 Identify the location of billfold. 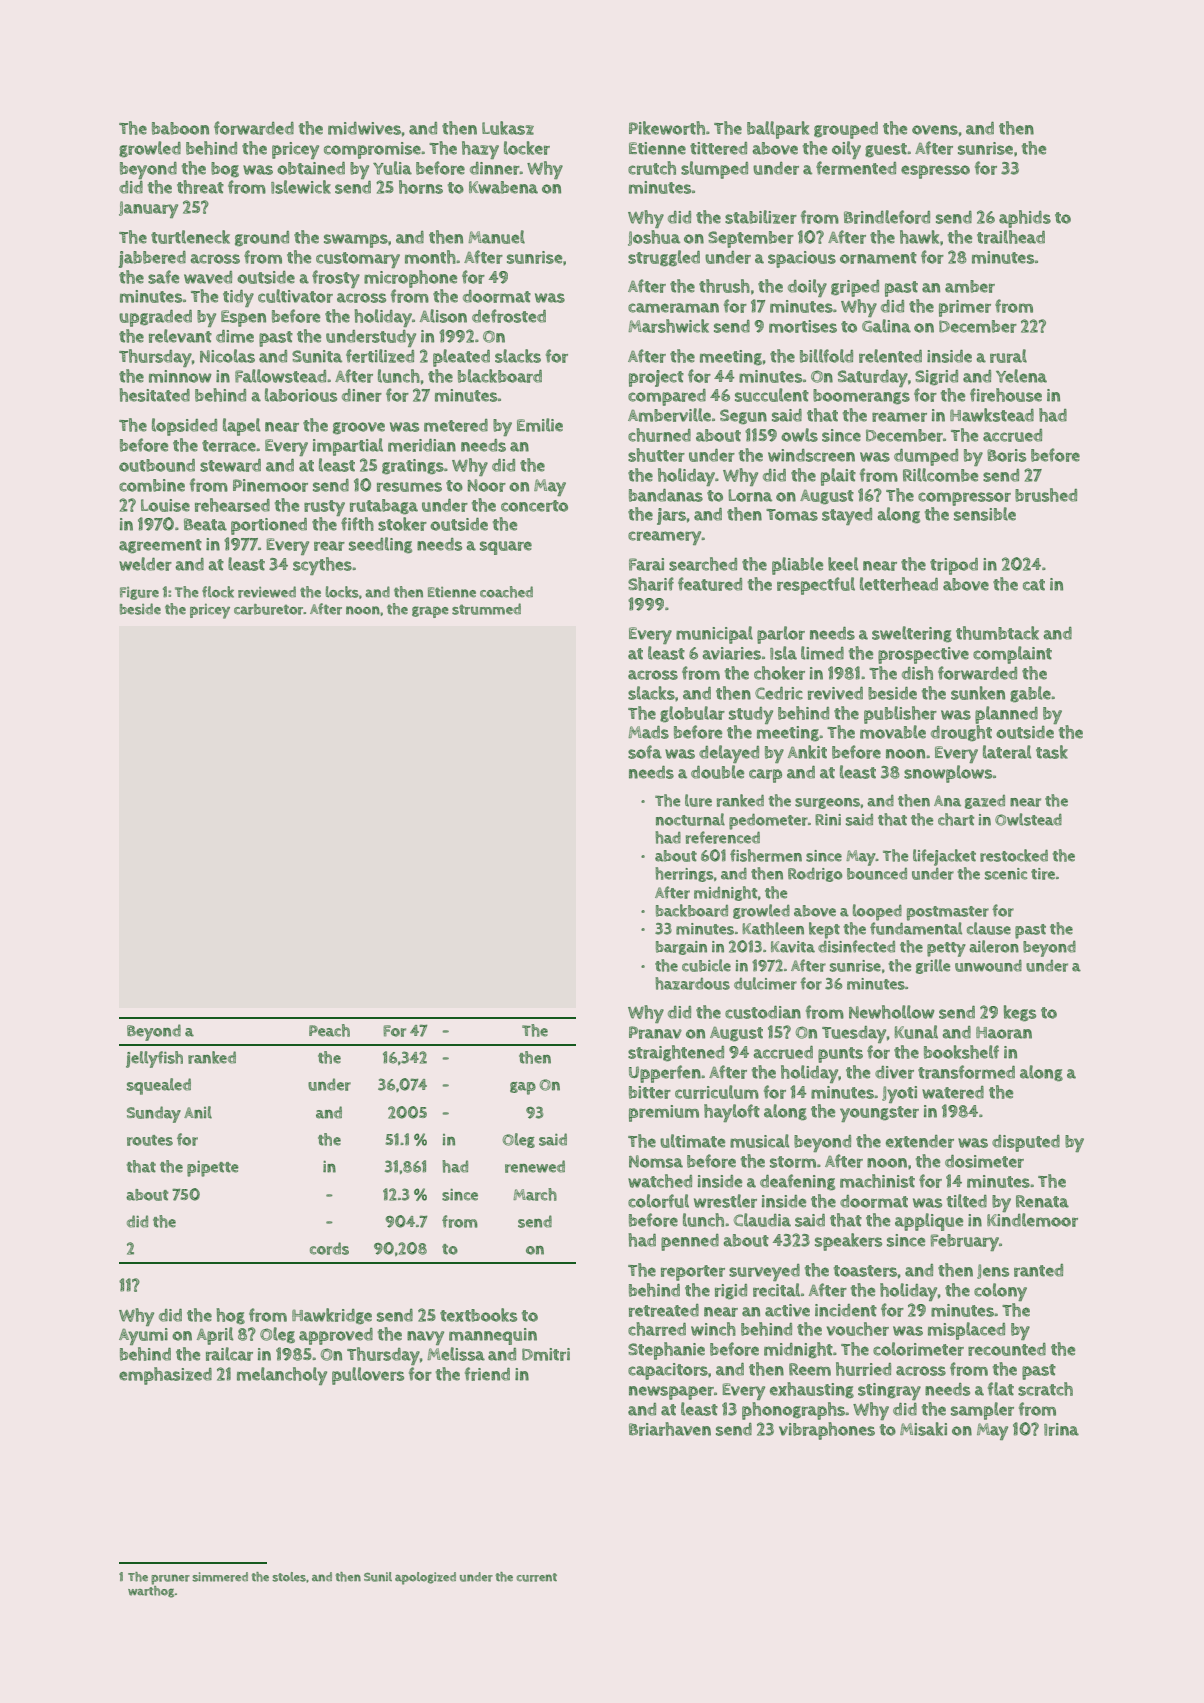
(826, 356).
